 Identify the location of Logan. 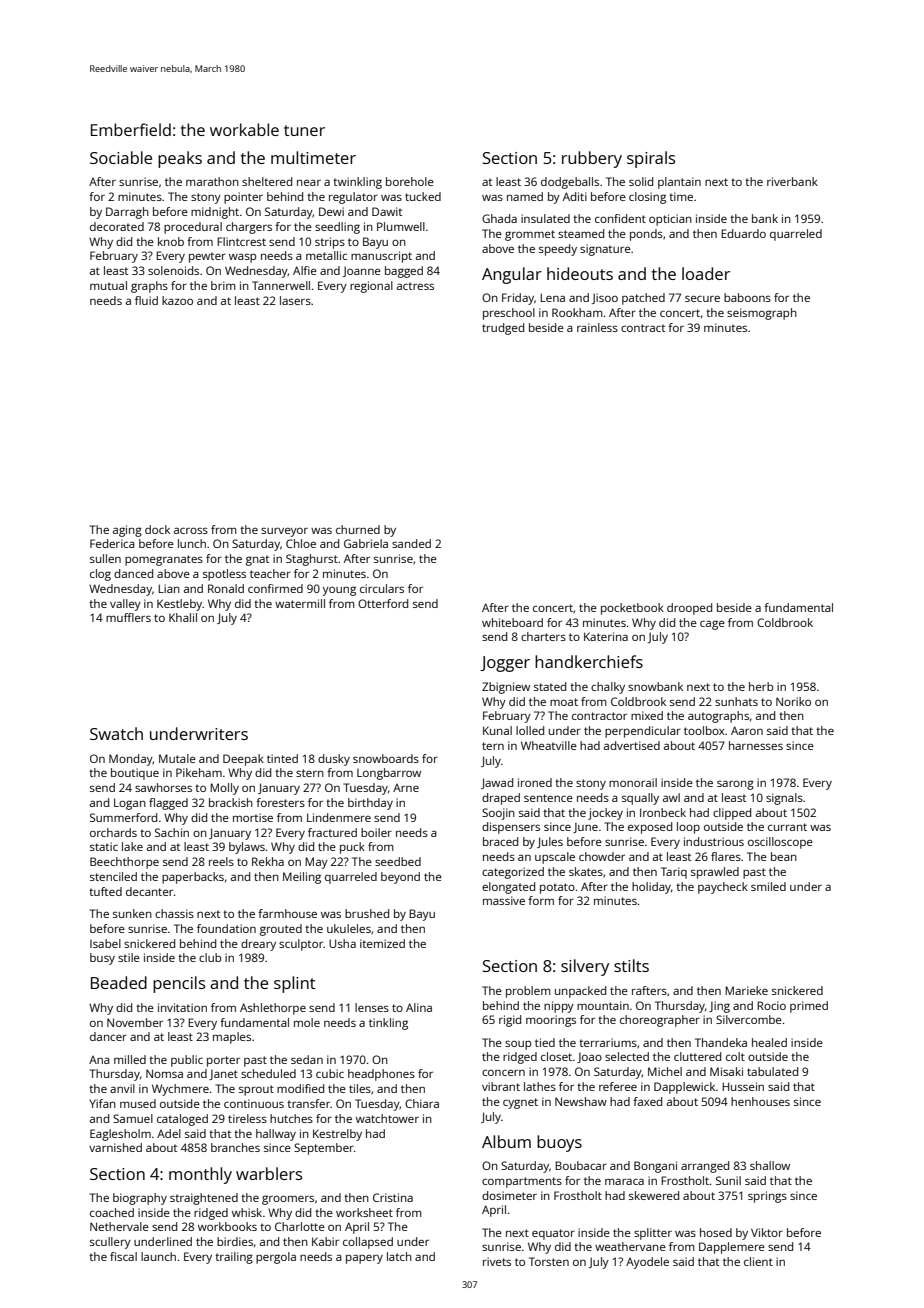
(130, 804).
